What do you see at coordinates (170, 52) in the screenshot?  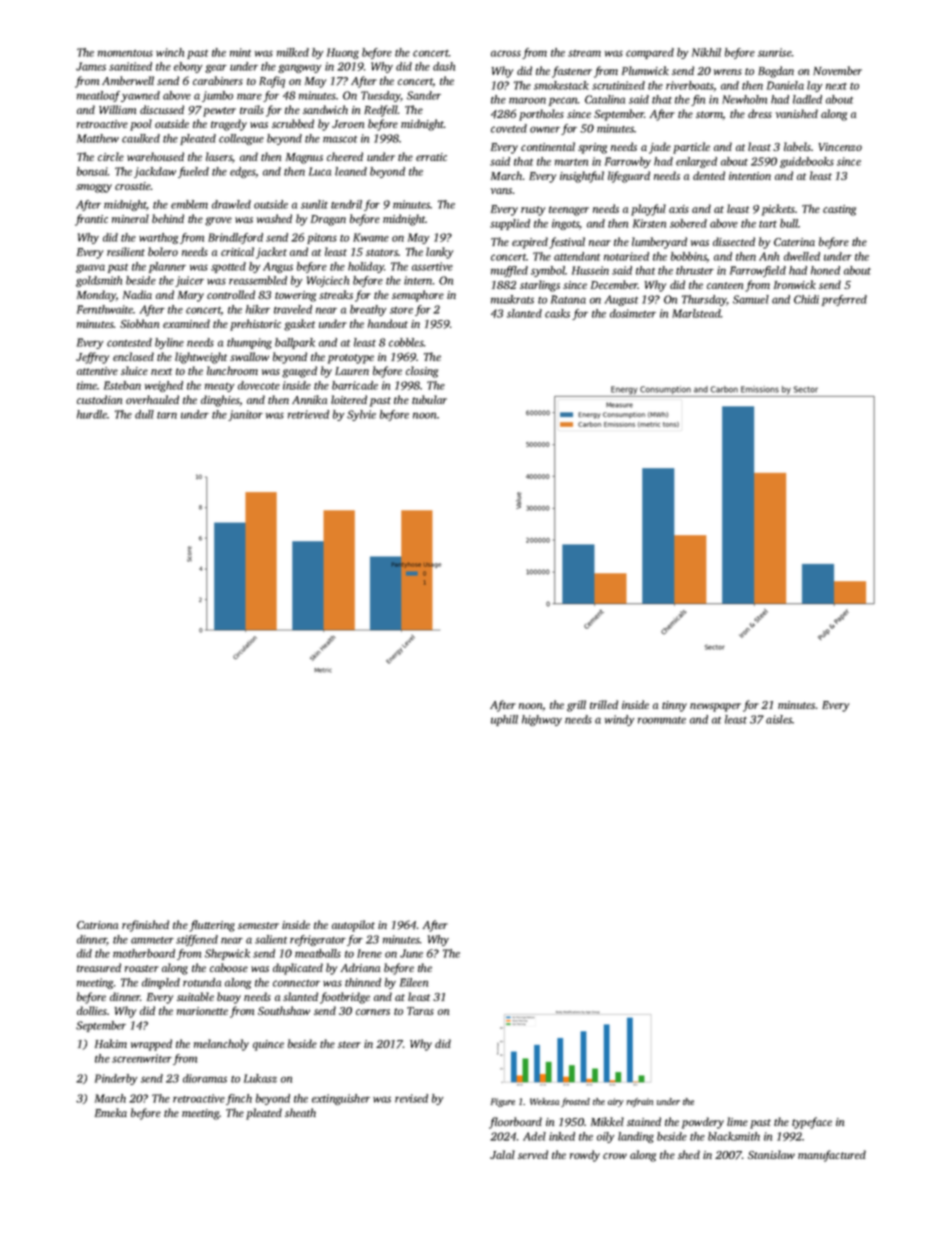 I see `winch` at bounding box center [170, 52].
